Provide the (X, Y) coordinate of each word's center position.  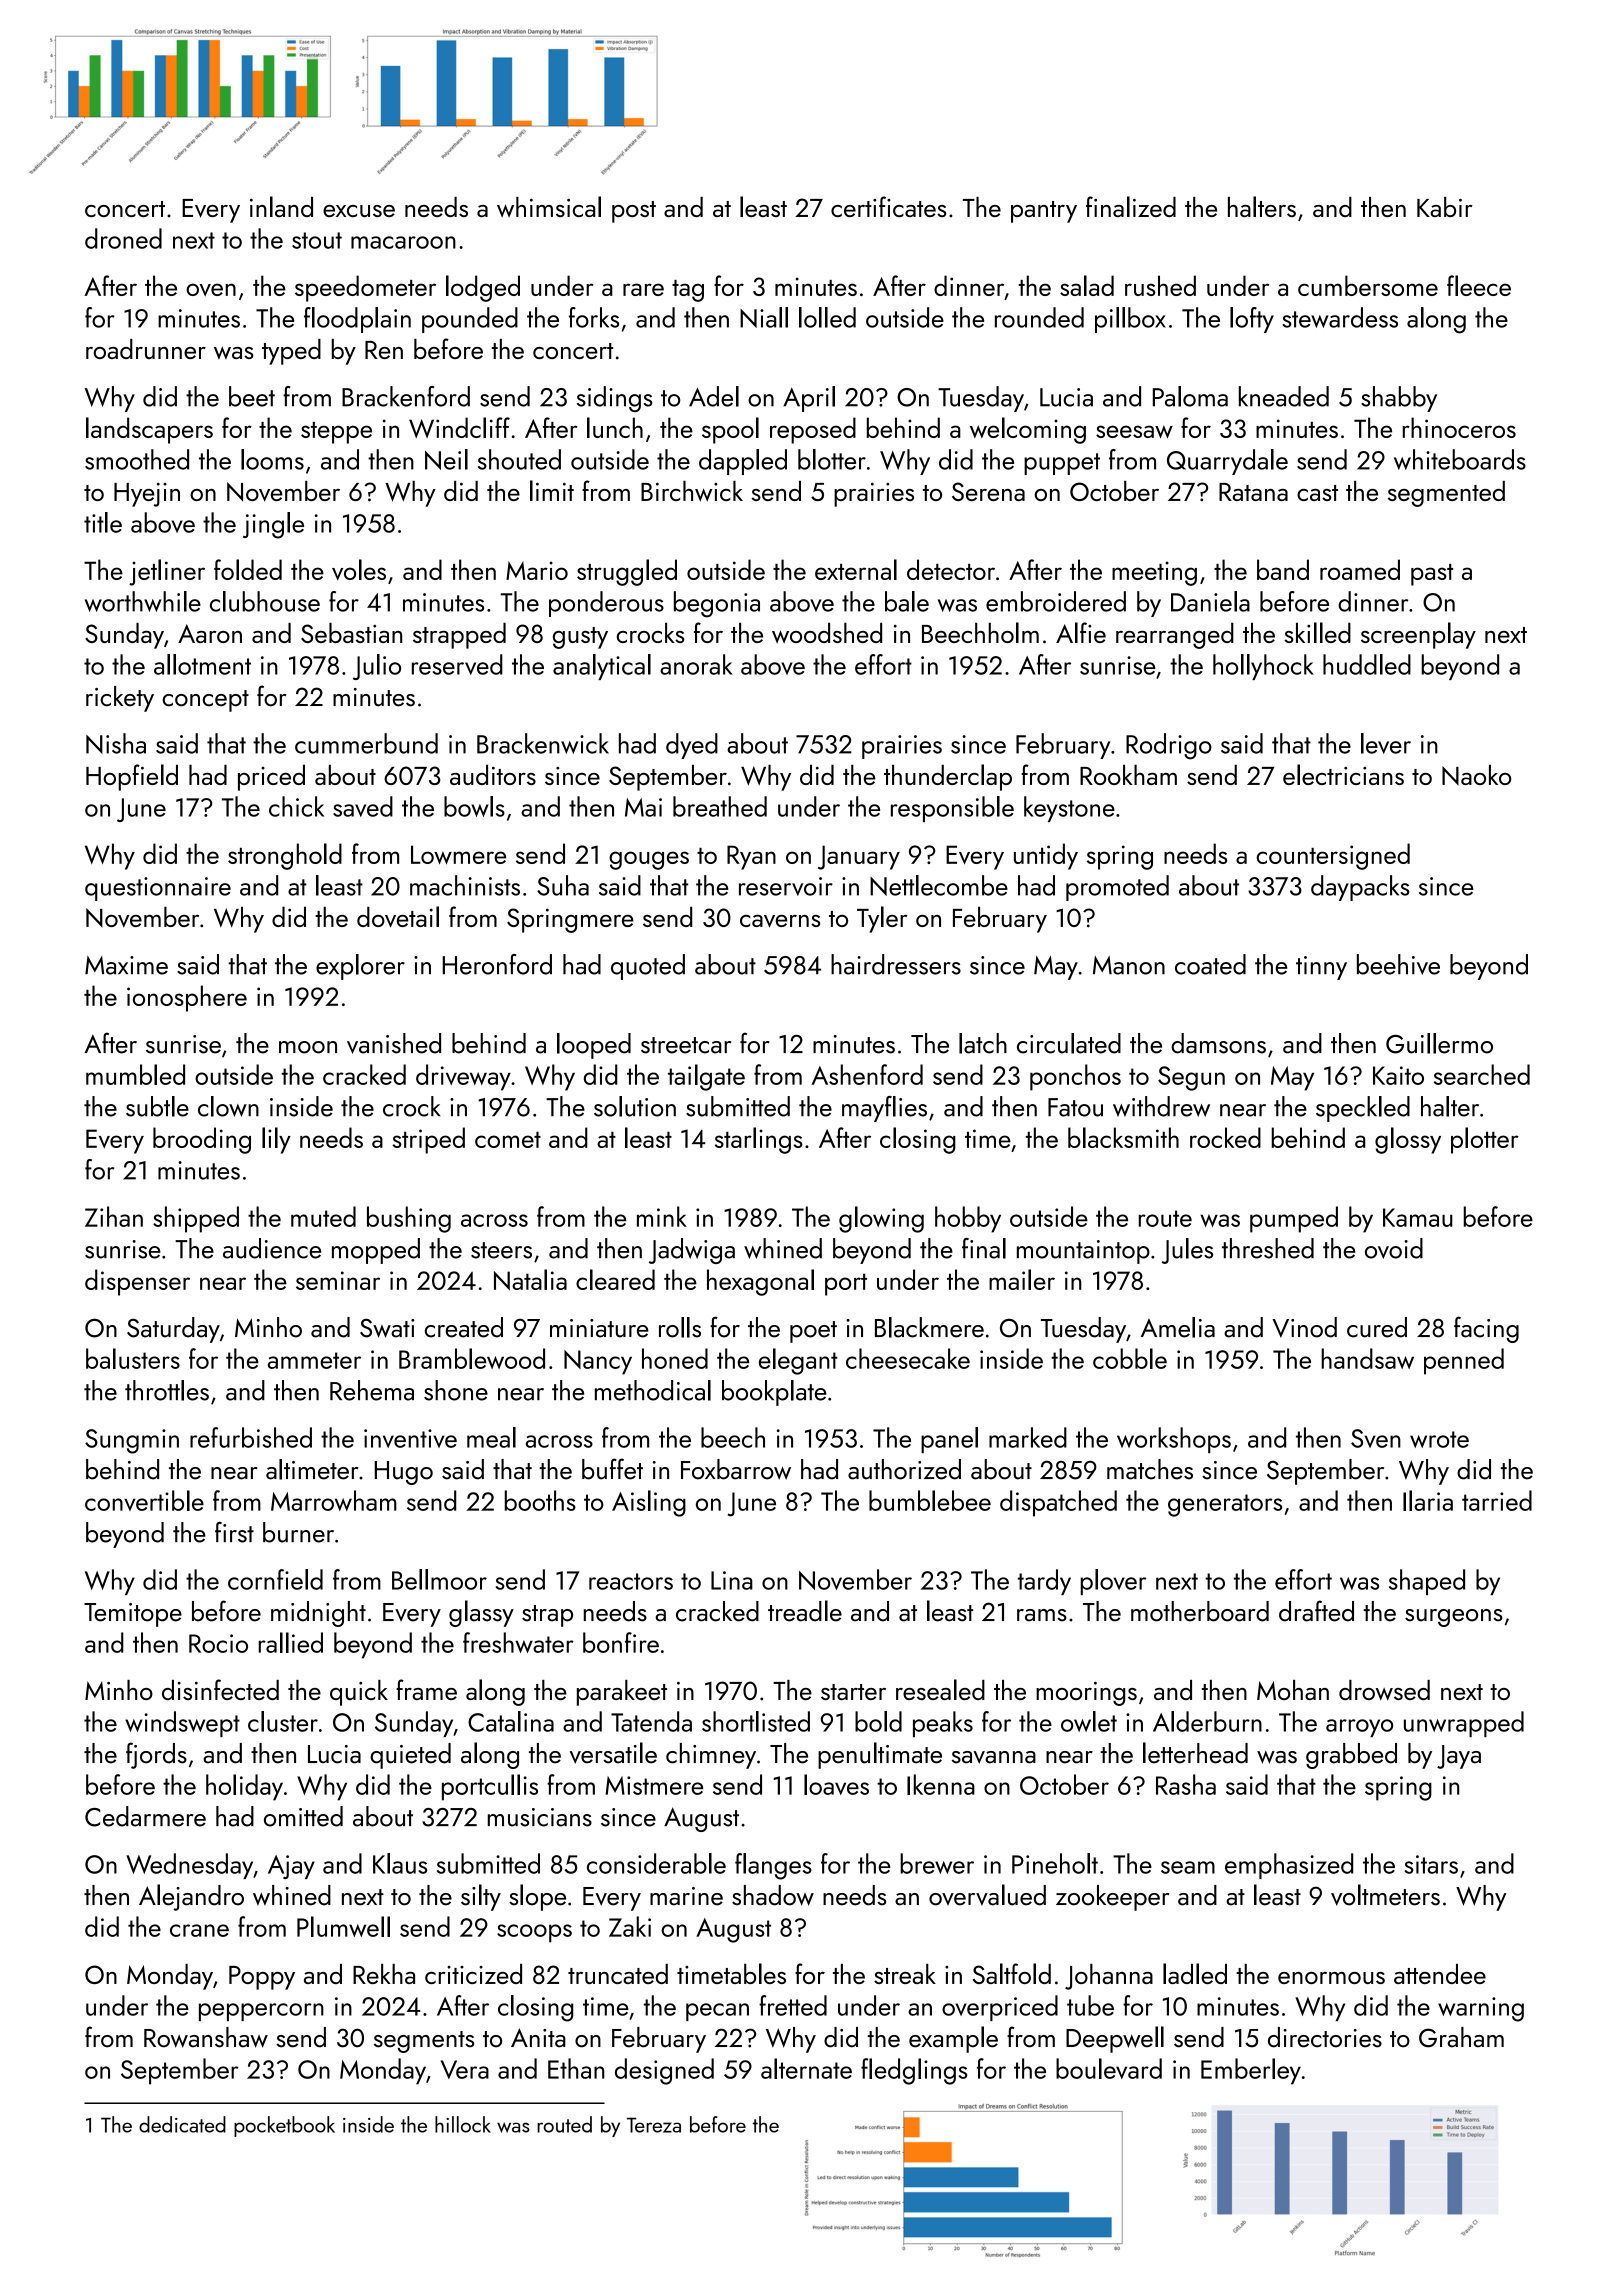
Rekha (384, 1974)
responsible (952, 809)
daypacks (1360, 888)
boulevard (1109, 2068)
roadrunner (146, 349)
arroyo (1359, 1728)
